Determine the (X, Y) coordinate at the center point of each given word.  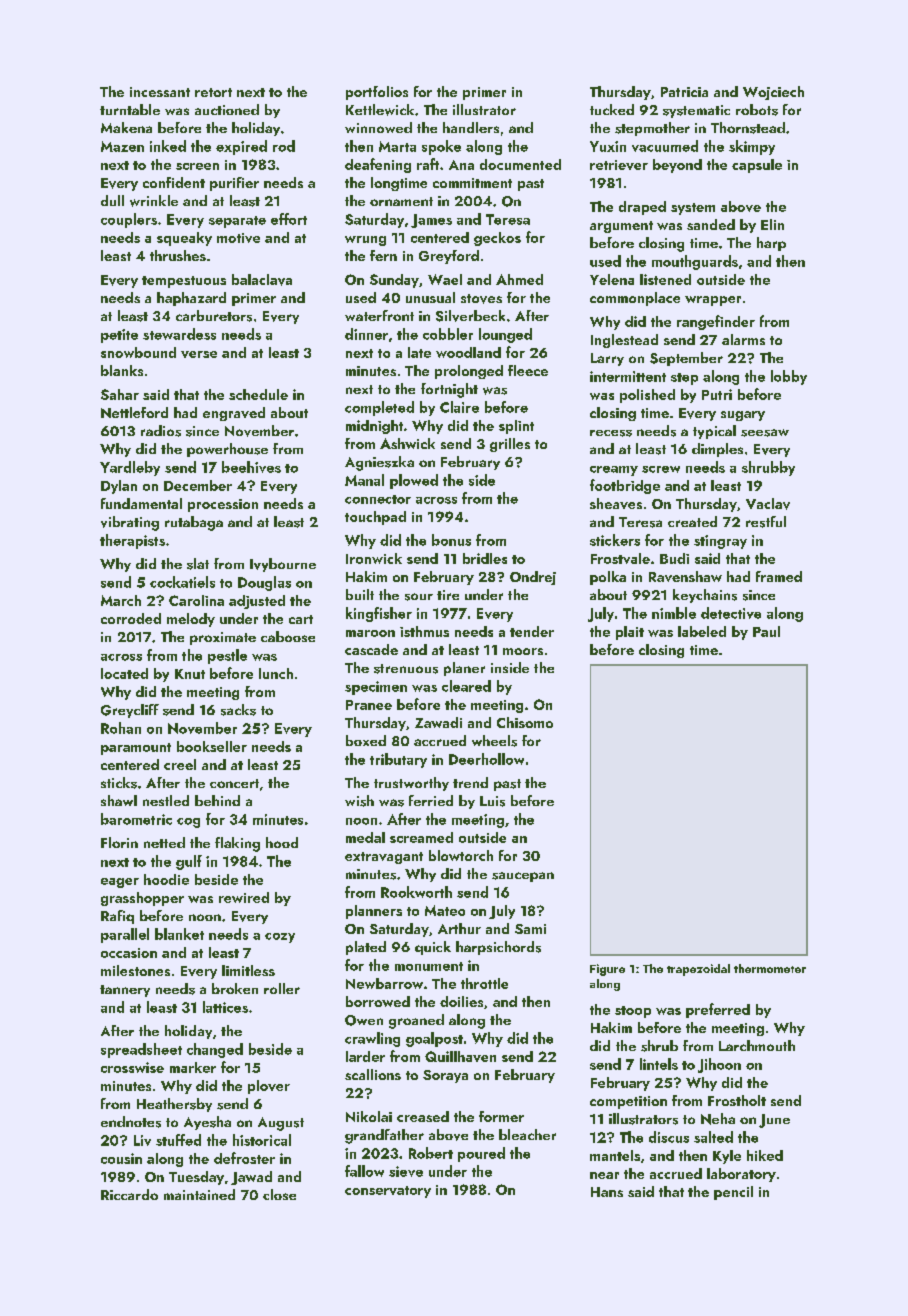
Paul (766, 631)
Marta (397, 146)
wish (359, 801)
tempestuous (184, 282)
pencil (733, 1193)
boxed (366, 740)
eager (120, 883)
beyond (677, 166)
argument (621, 227)
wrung (365, 241)
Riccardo (129, 1194)
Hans (607, 1192)
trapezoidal (698, 970)
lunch (276, 673)
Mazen (122, 146)
